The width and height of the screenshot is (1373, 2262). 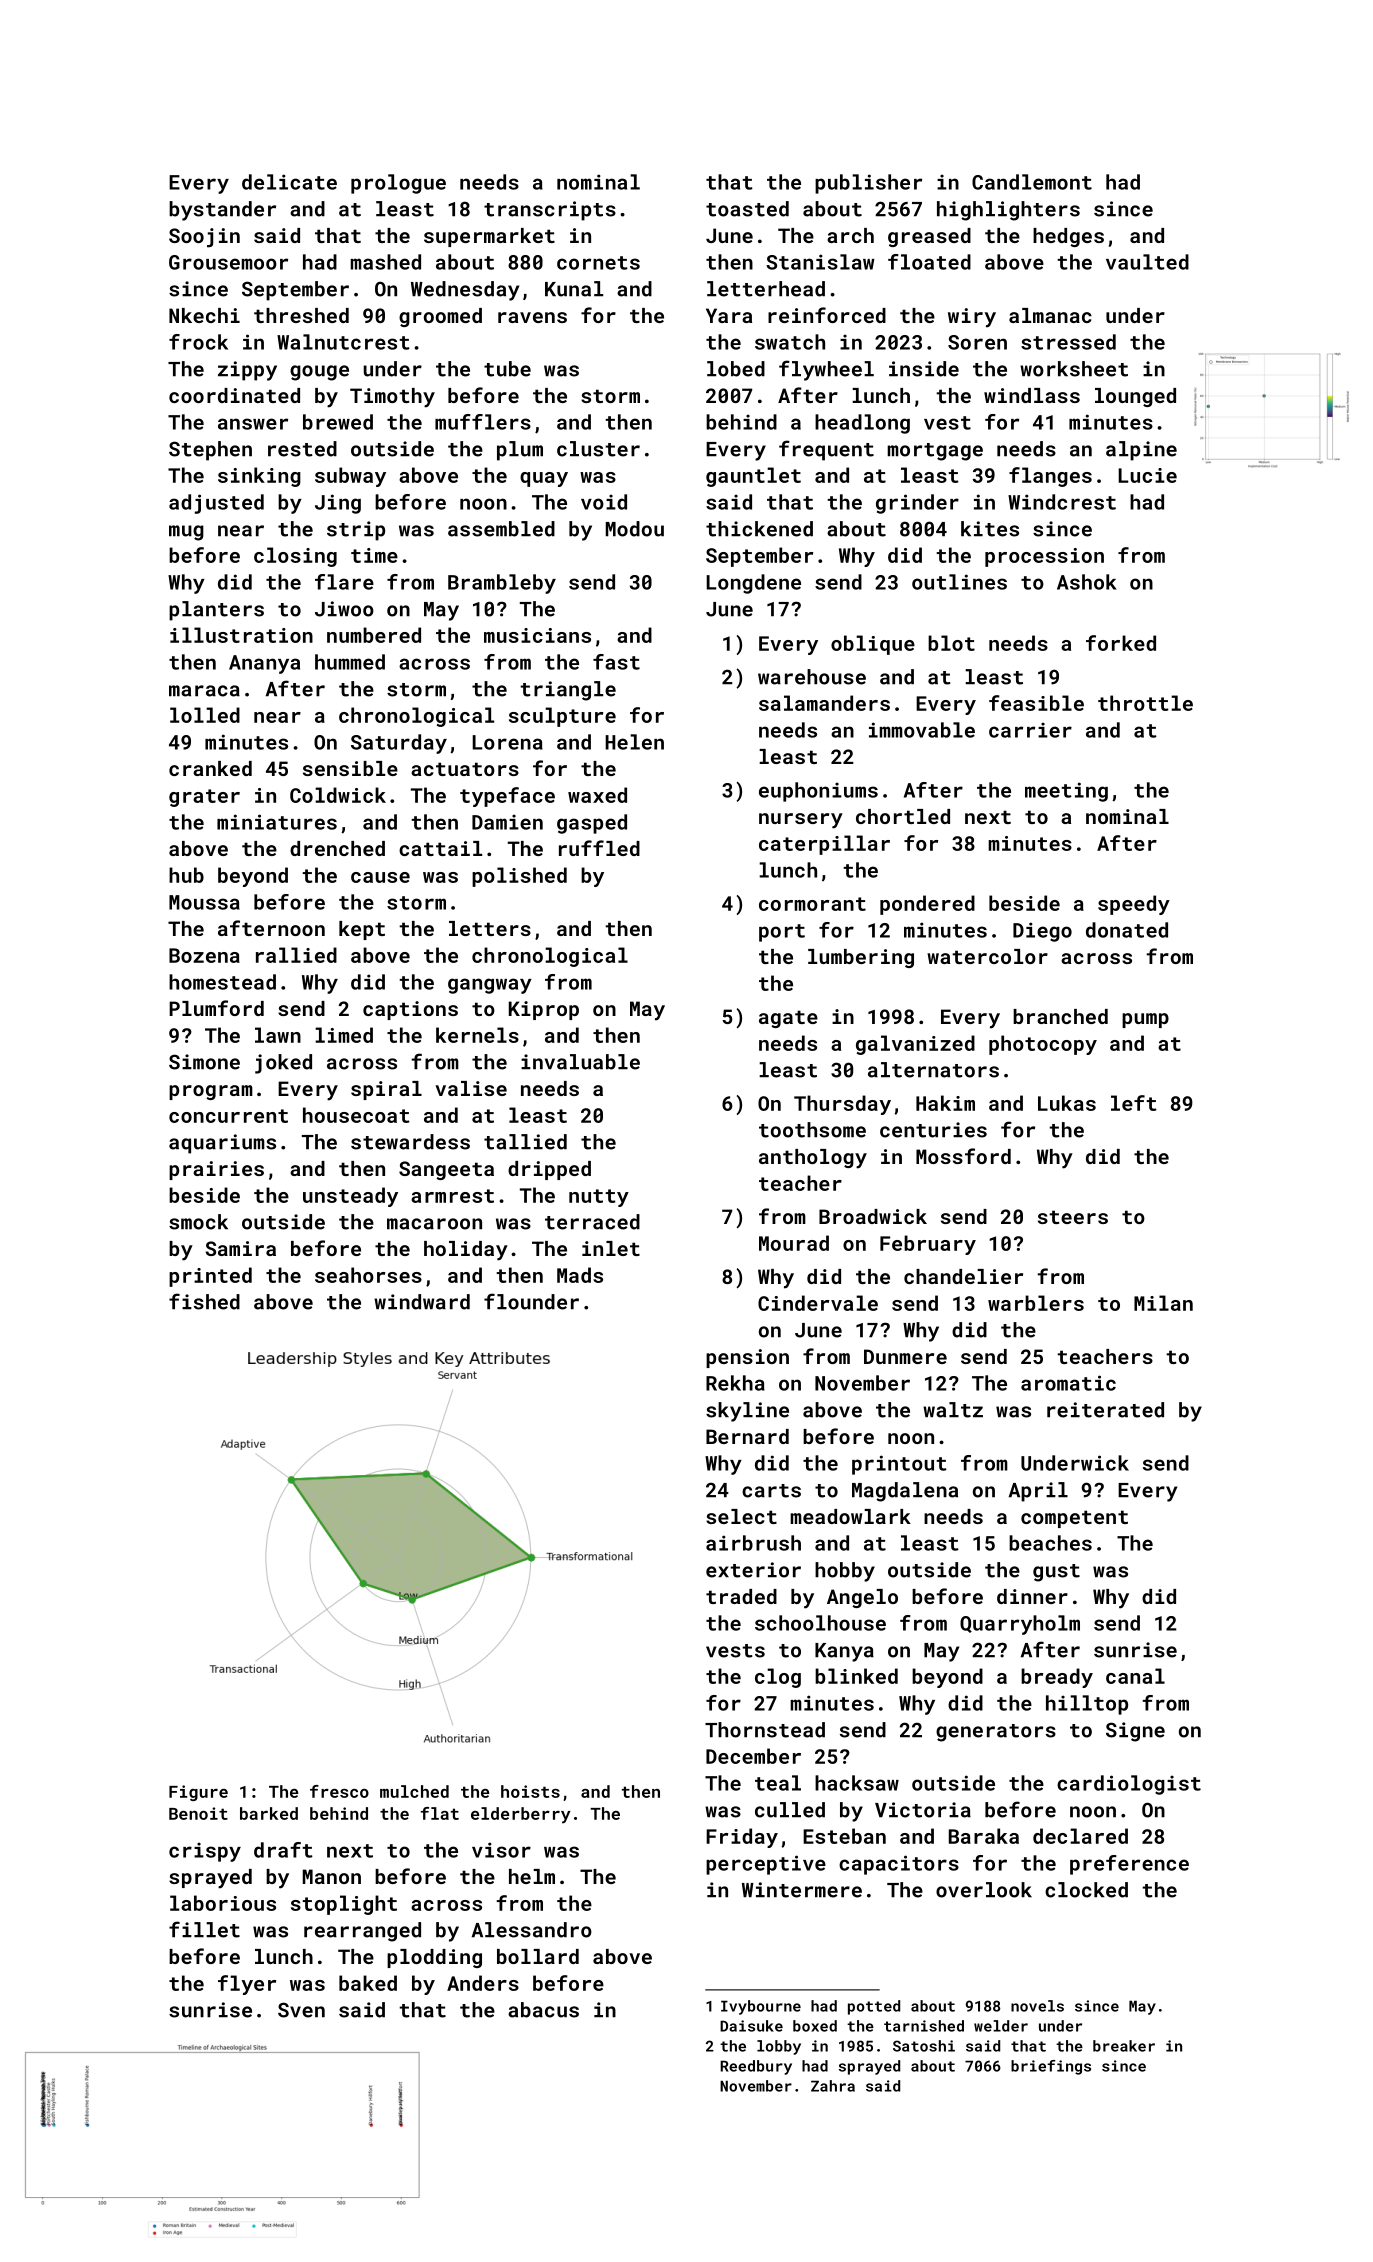 I want to click on seahorses, so click(x=368, y=1275).
